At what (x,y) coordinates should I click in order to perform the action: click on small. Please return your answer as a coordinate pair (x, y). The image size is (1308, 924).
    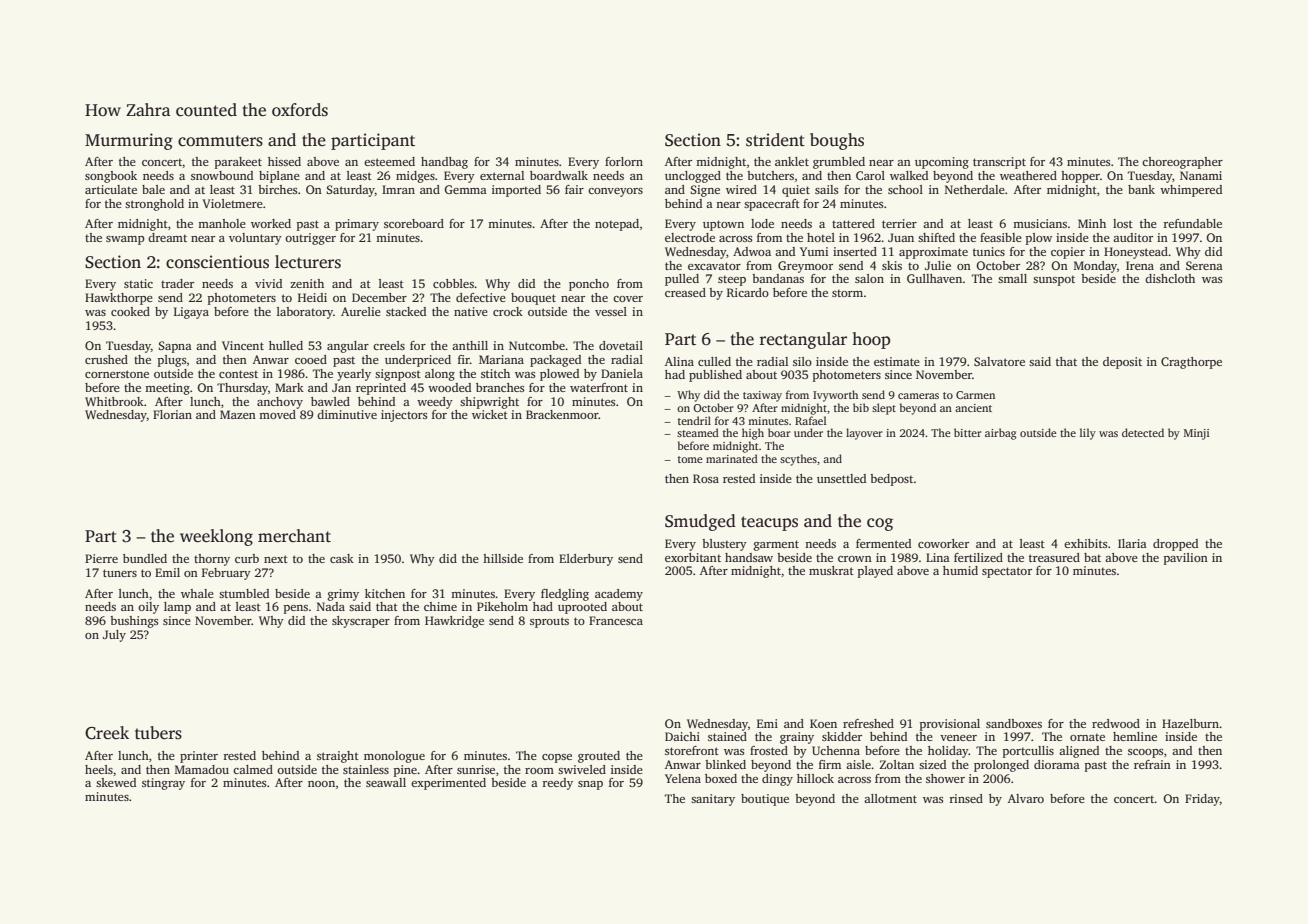
    Looking at the image, I should click on (1012, 278).
